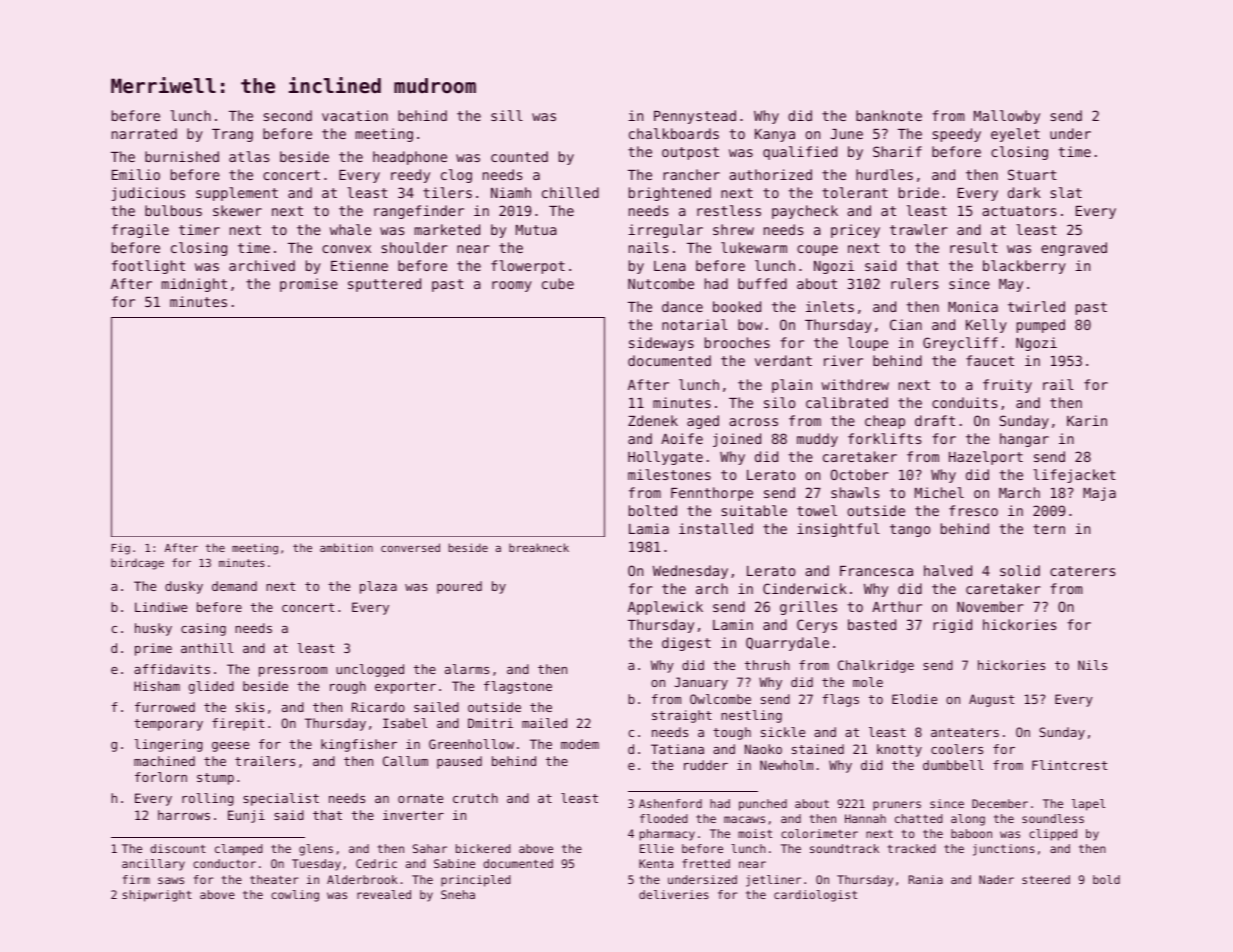  Describe the element at coordinates (1066, 192) in the screenshot. I see `slat` at that location.
